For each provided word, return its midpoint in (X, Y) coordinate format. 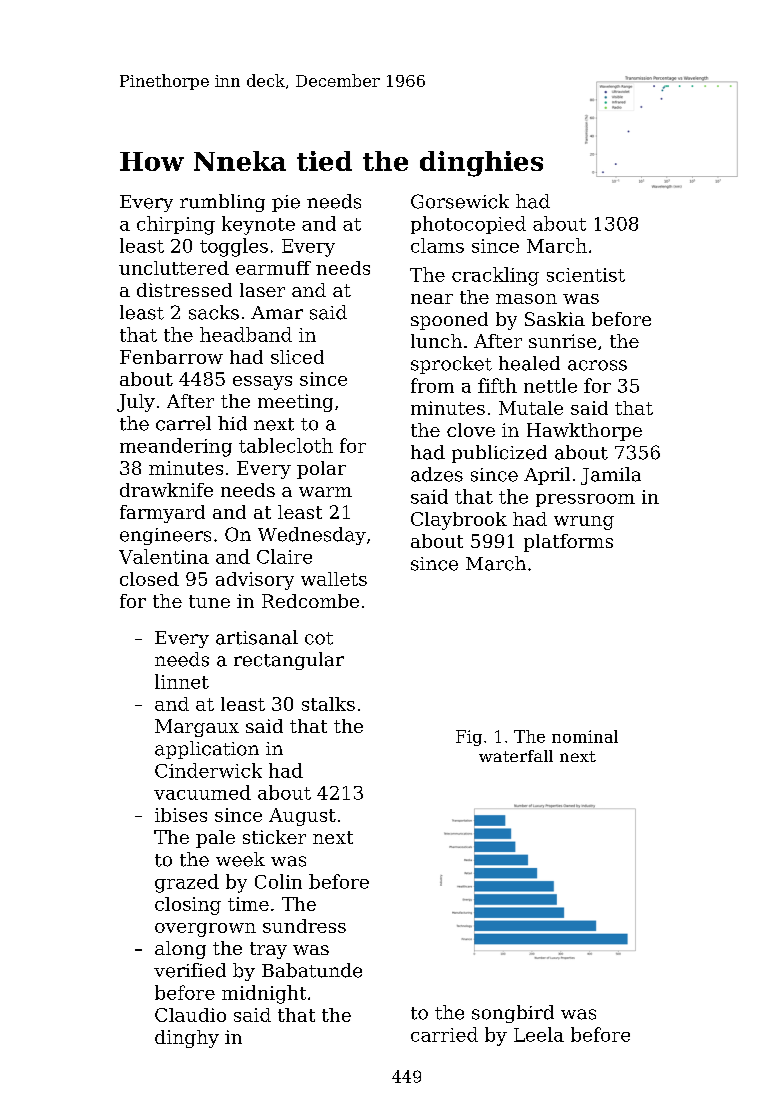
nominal (585, 736)
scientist (586, 275)
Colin (278, 881)
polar (321, 470)
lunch (436, 341)
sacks (214, 312)
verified (190, 970)
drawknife (166, 490)
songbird (513, 1014)
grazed (187, 883)
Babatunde (312, 970)
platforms (568, 543)
